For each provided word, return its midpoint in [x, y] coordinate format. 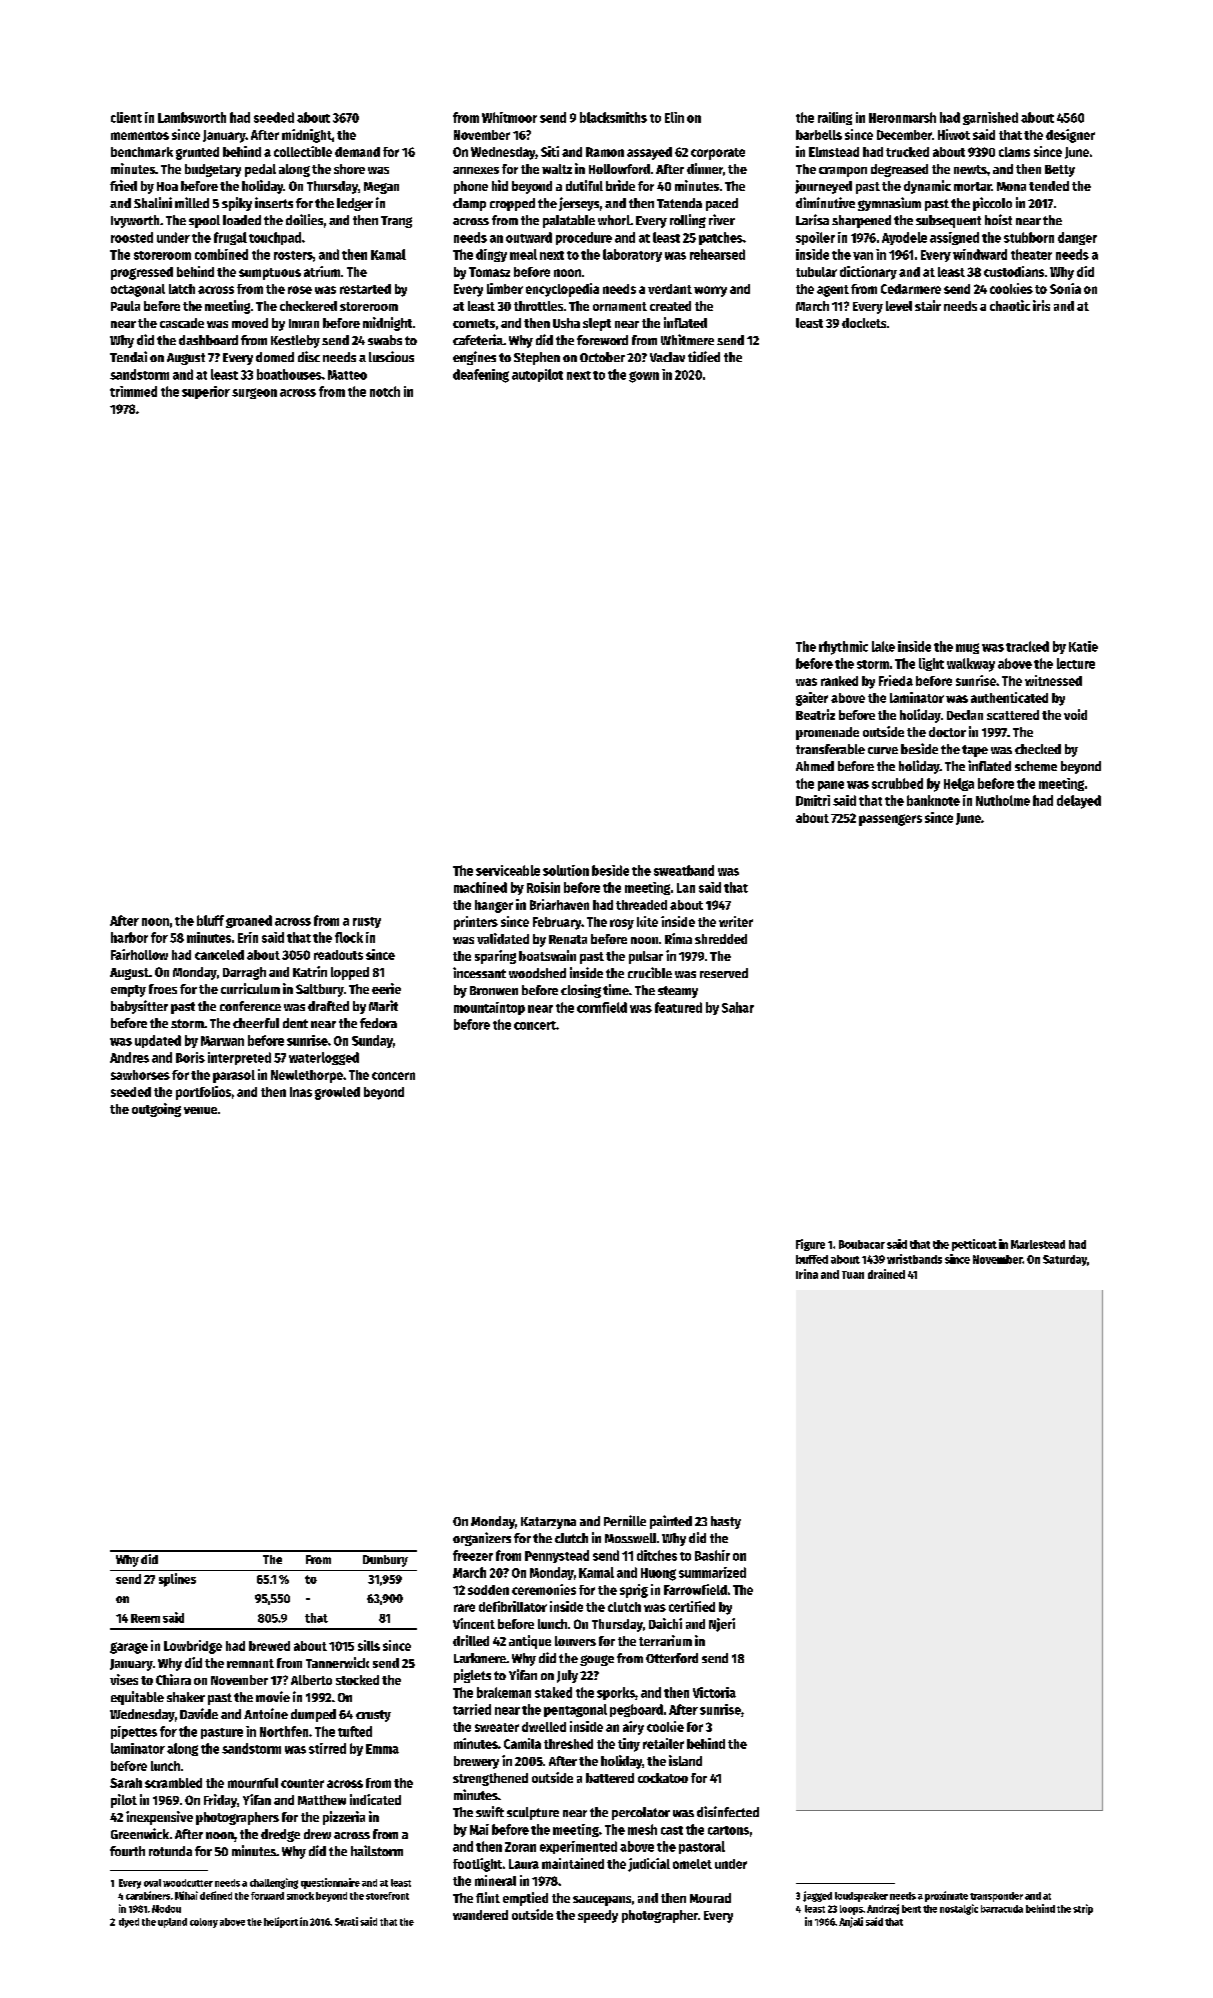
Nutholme [1003, 800]
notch [385, 391]
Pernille [625, 1520]
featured [678, 1007]
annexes [476, 170]
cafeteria [478, 339]
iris [1041, 305]
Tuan [853, 1275]
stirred [327, 1748]
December [904, 135]
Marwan [222, 1041]
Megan [381, 188]
